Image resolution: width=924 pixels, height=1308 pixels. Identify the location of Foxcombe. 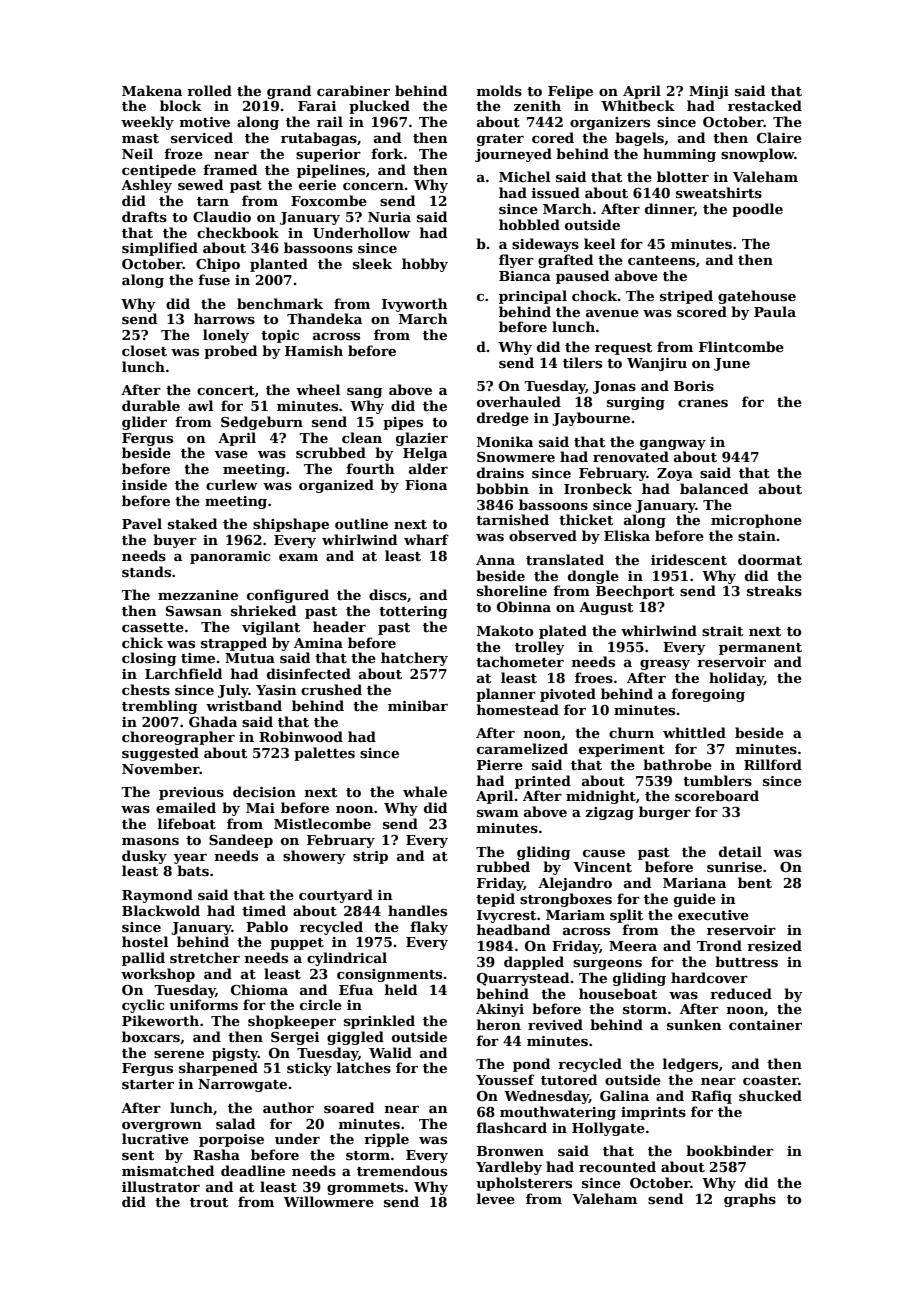
(329, 200).
